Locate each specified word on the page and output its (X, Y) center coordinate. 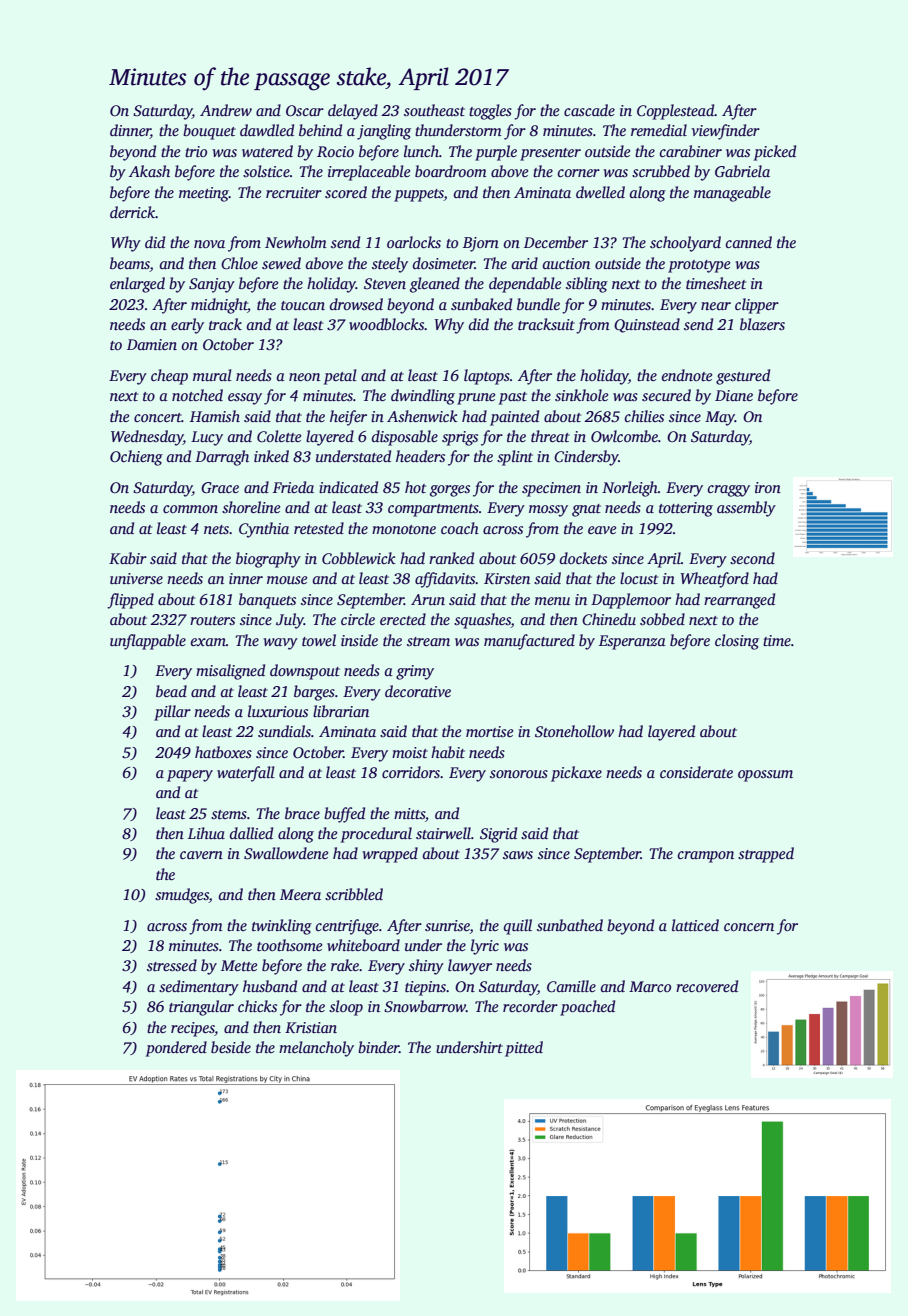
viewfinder (725, 132)
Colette (279, 436)
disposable (404, 438)
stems (229, 814)
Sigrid (498, 835)
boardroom (451, 171)
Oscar (305, 111)
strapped (766, 855)
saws (518, 855)
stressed (172, 965)
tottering (686, 509)
